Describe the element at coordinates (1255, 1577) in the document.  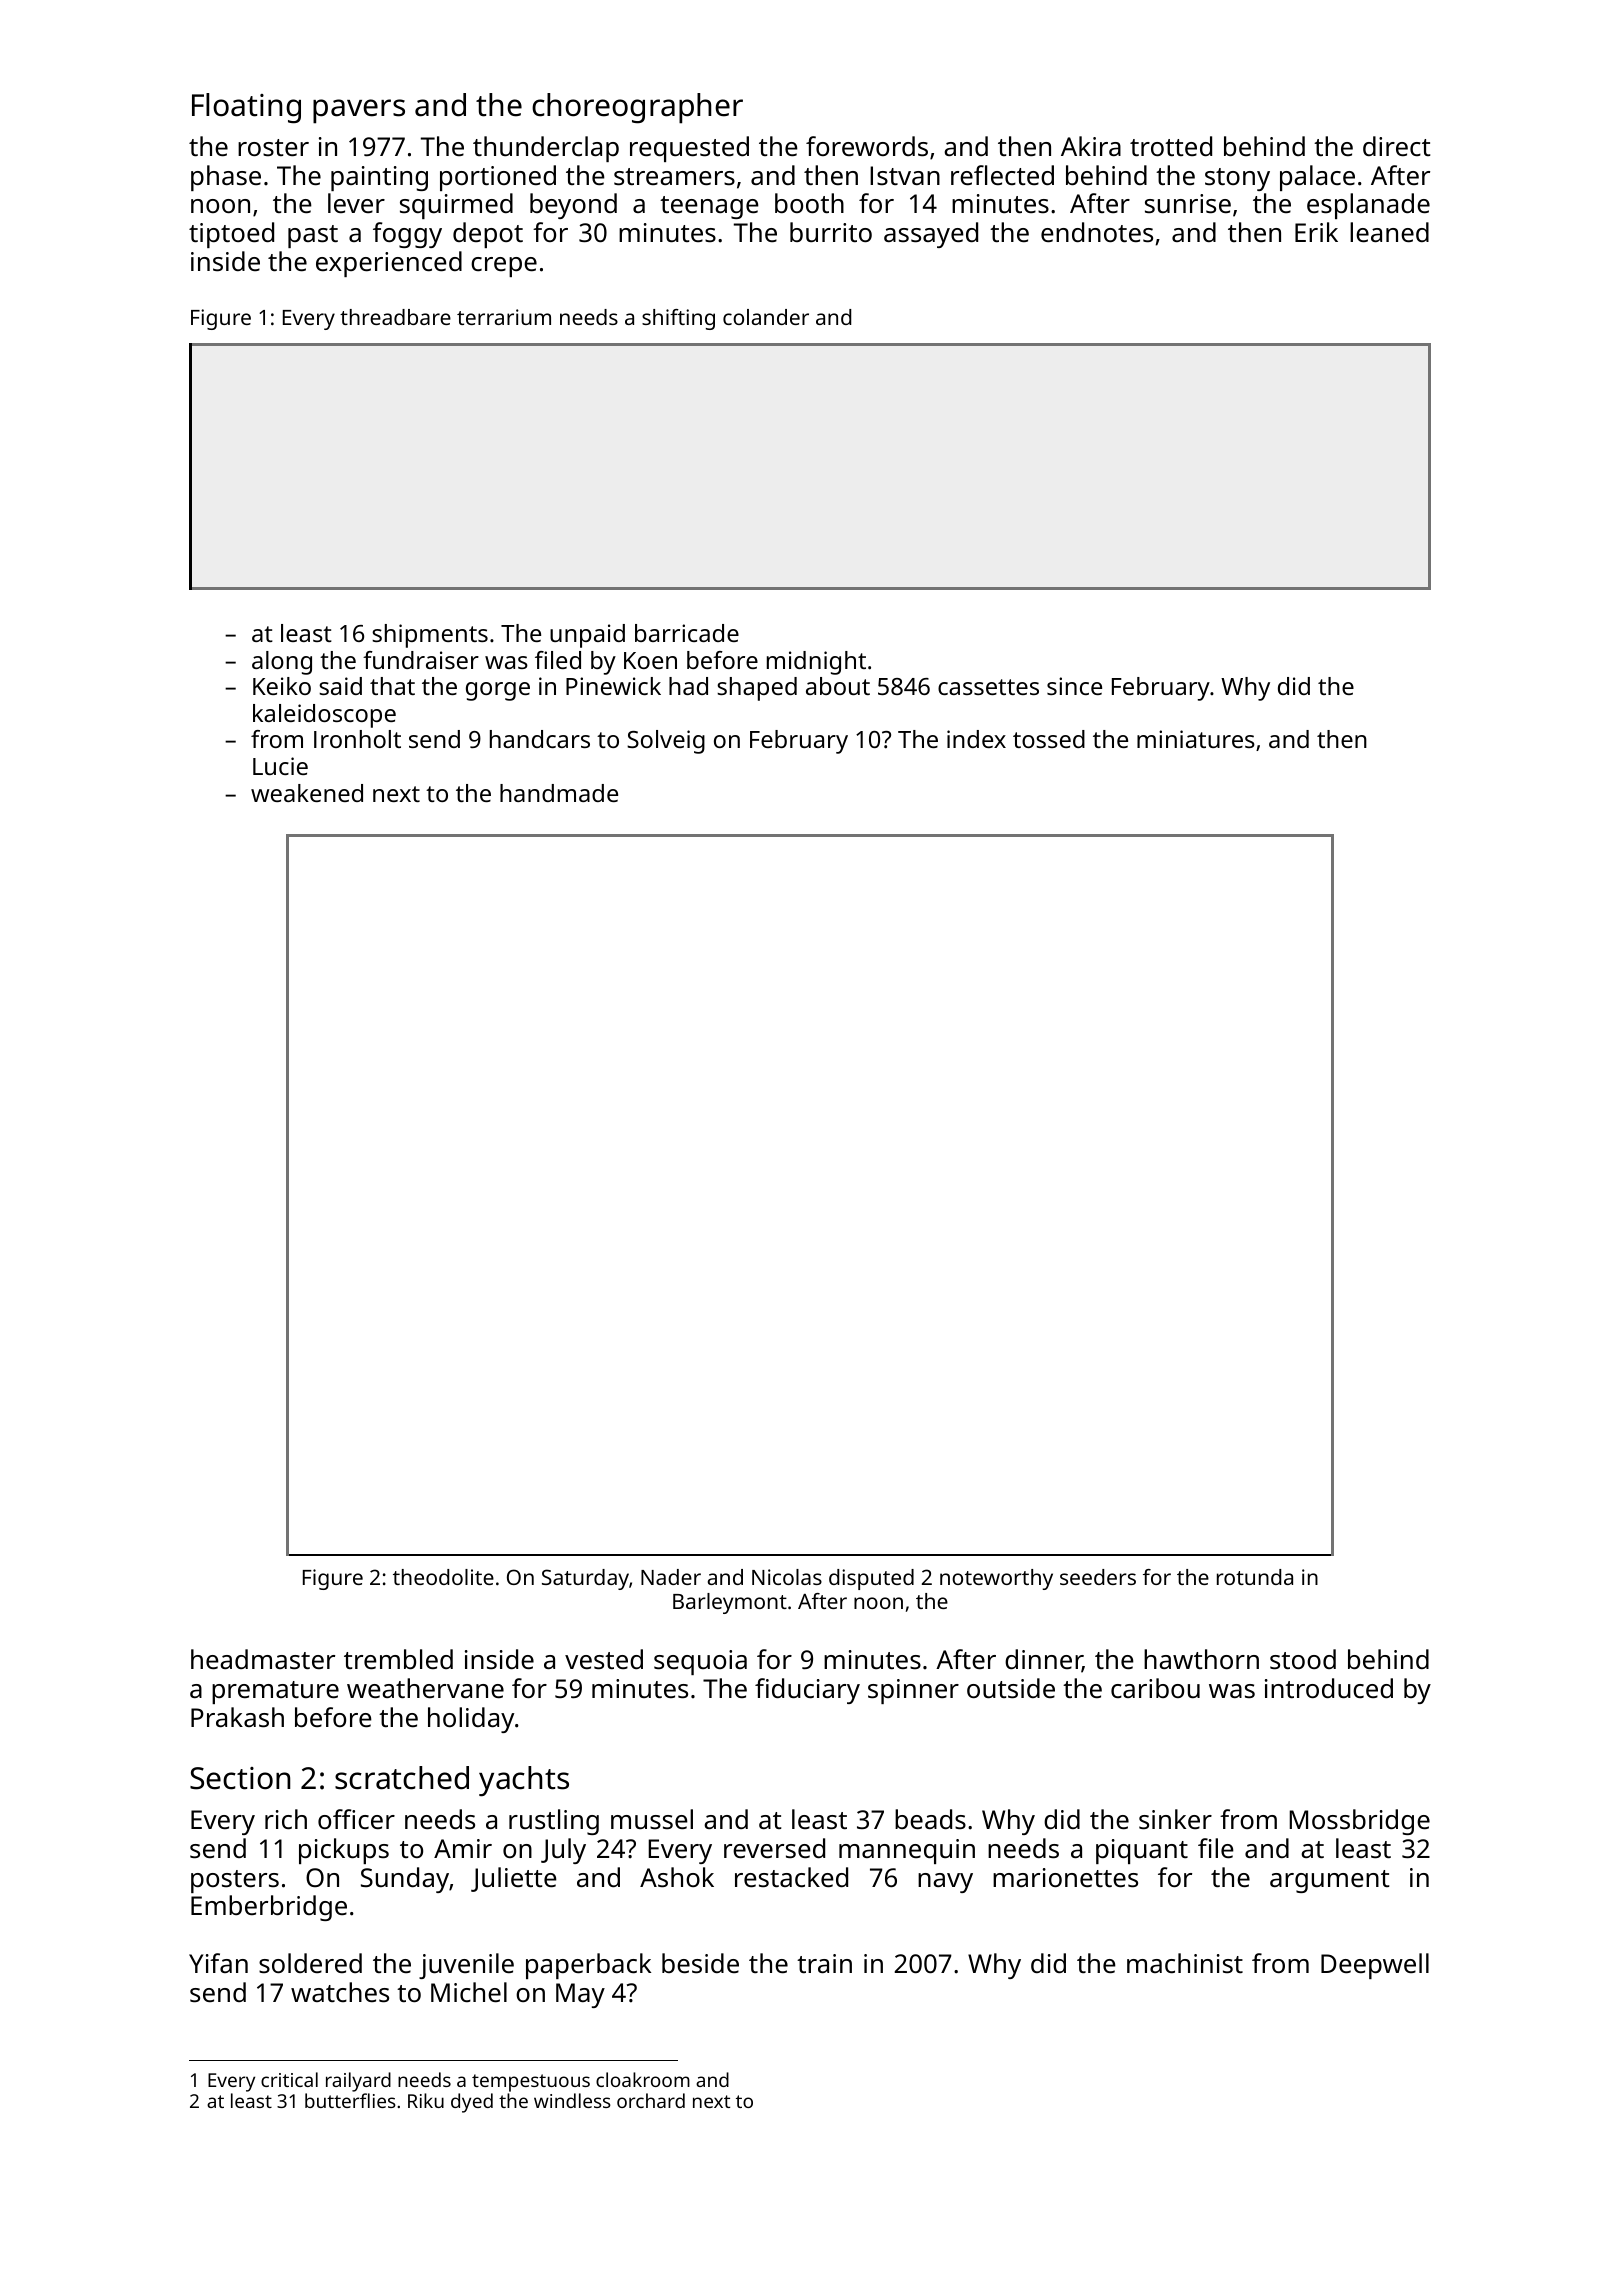
I see `rotunda` at that location.
